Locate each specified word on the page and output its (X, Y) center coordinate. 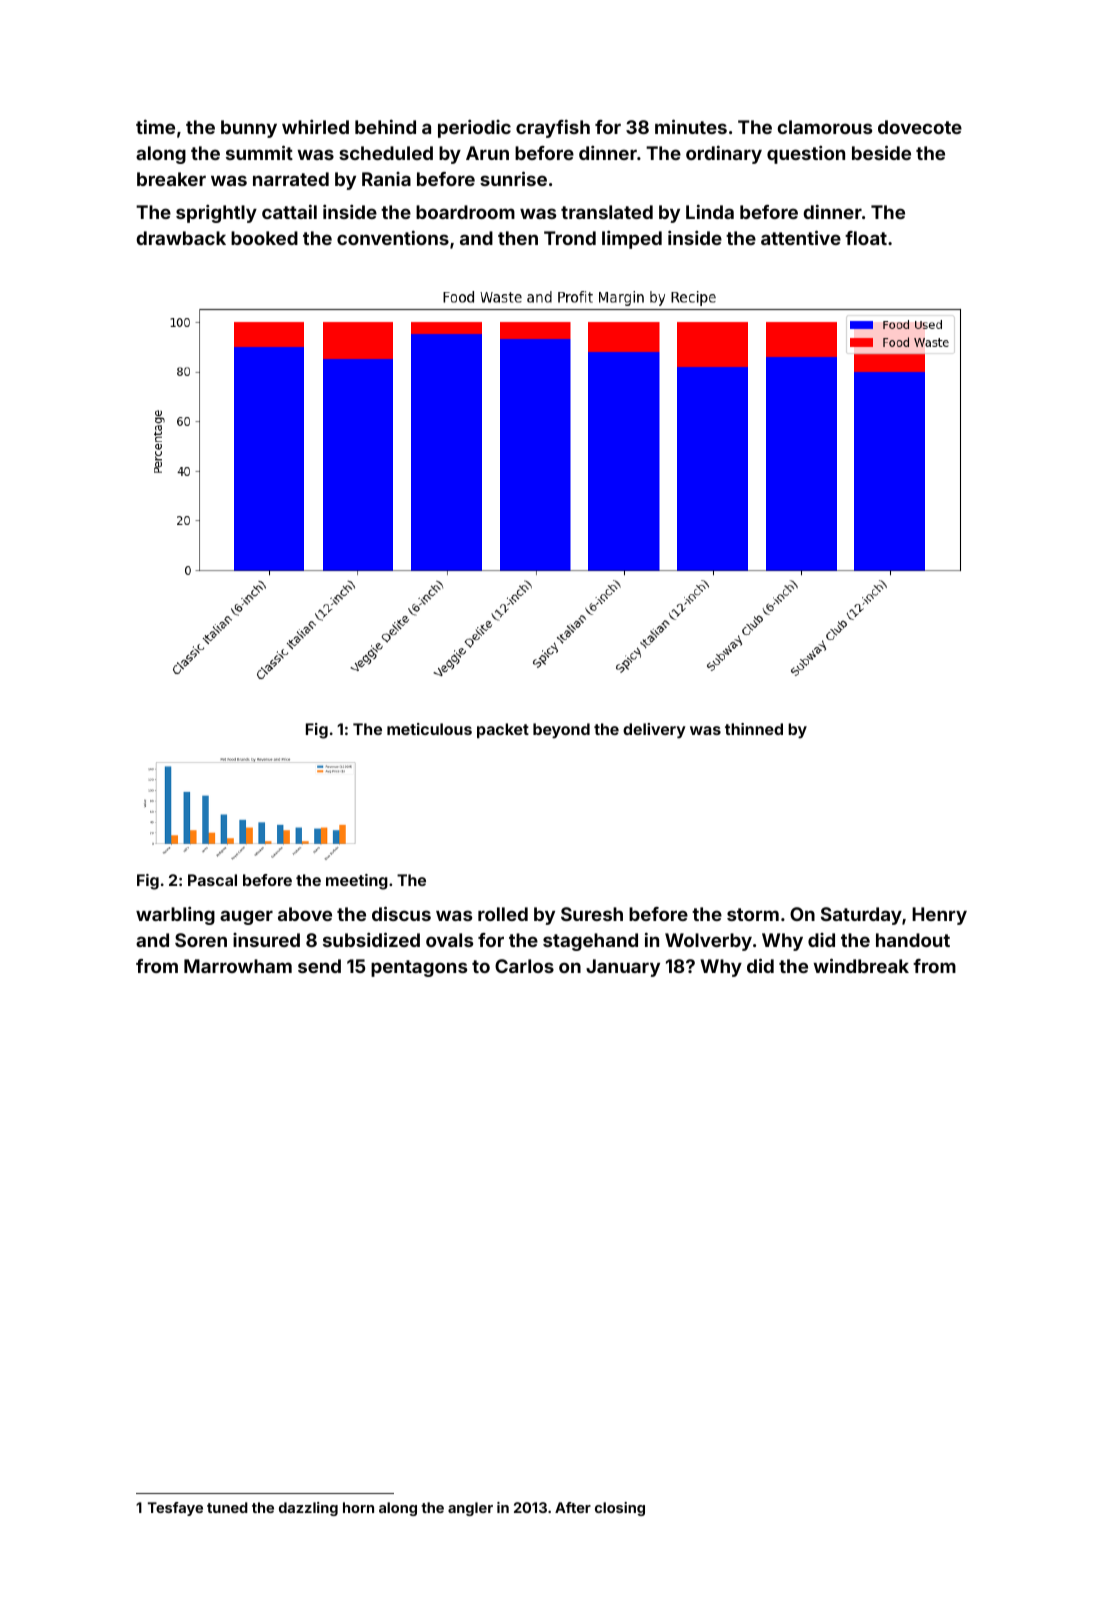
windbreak (861, 965)
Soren (201, 940)
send (319, 966)
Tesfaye (175, 1509)
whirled (315, 126)
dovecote (920, 127)
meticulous (429, 729)
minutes (691, 126)
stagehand (590, 942)
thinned (754, 729)
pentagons (419, 968)
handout (913, 940)
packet (503, 730)
